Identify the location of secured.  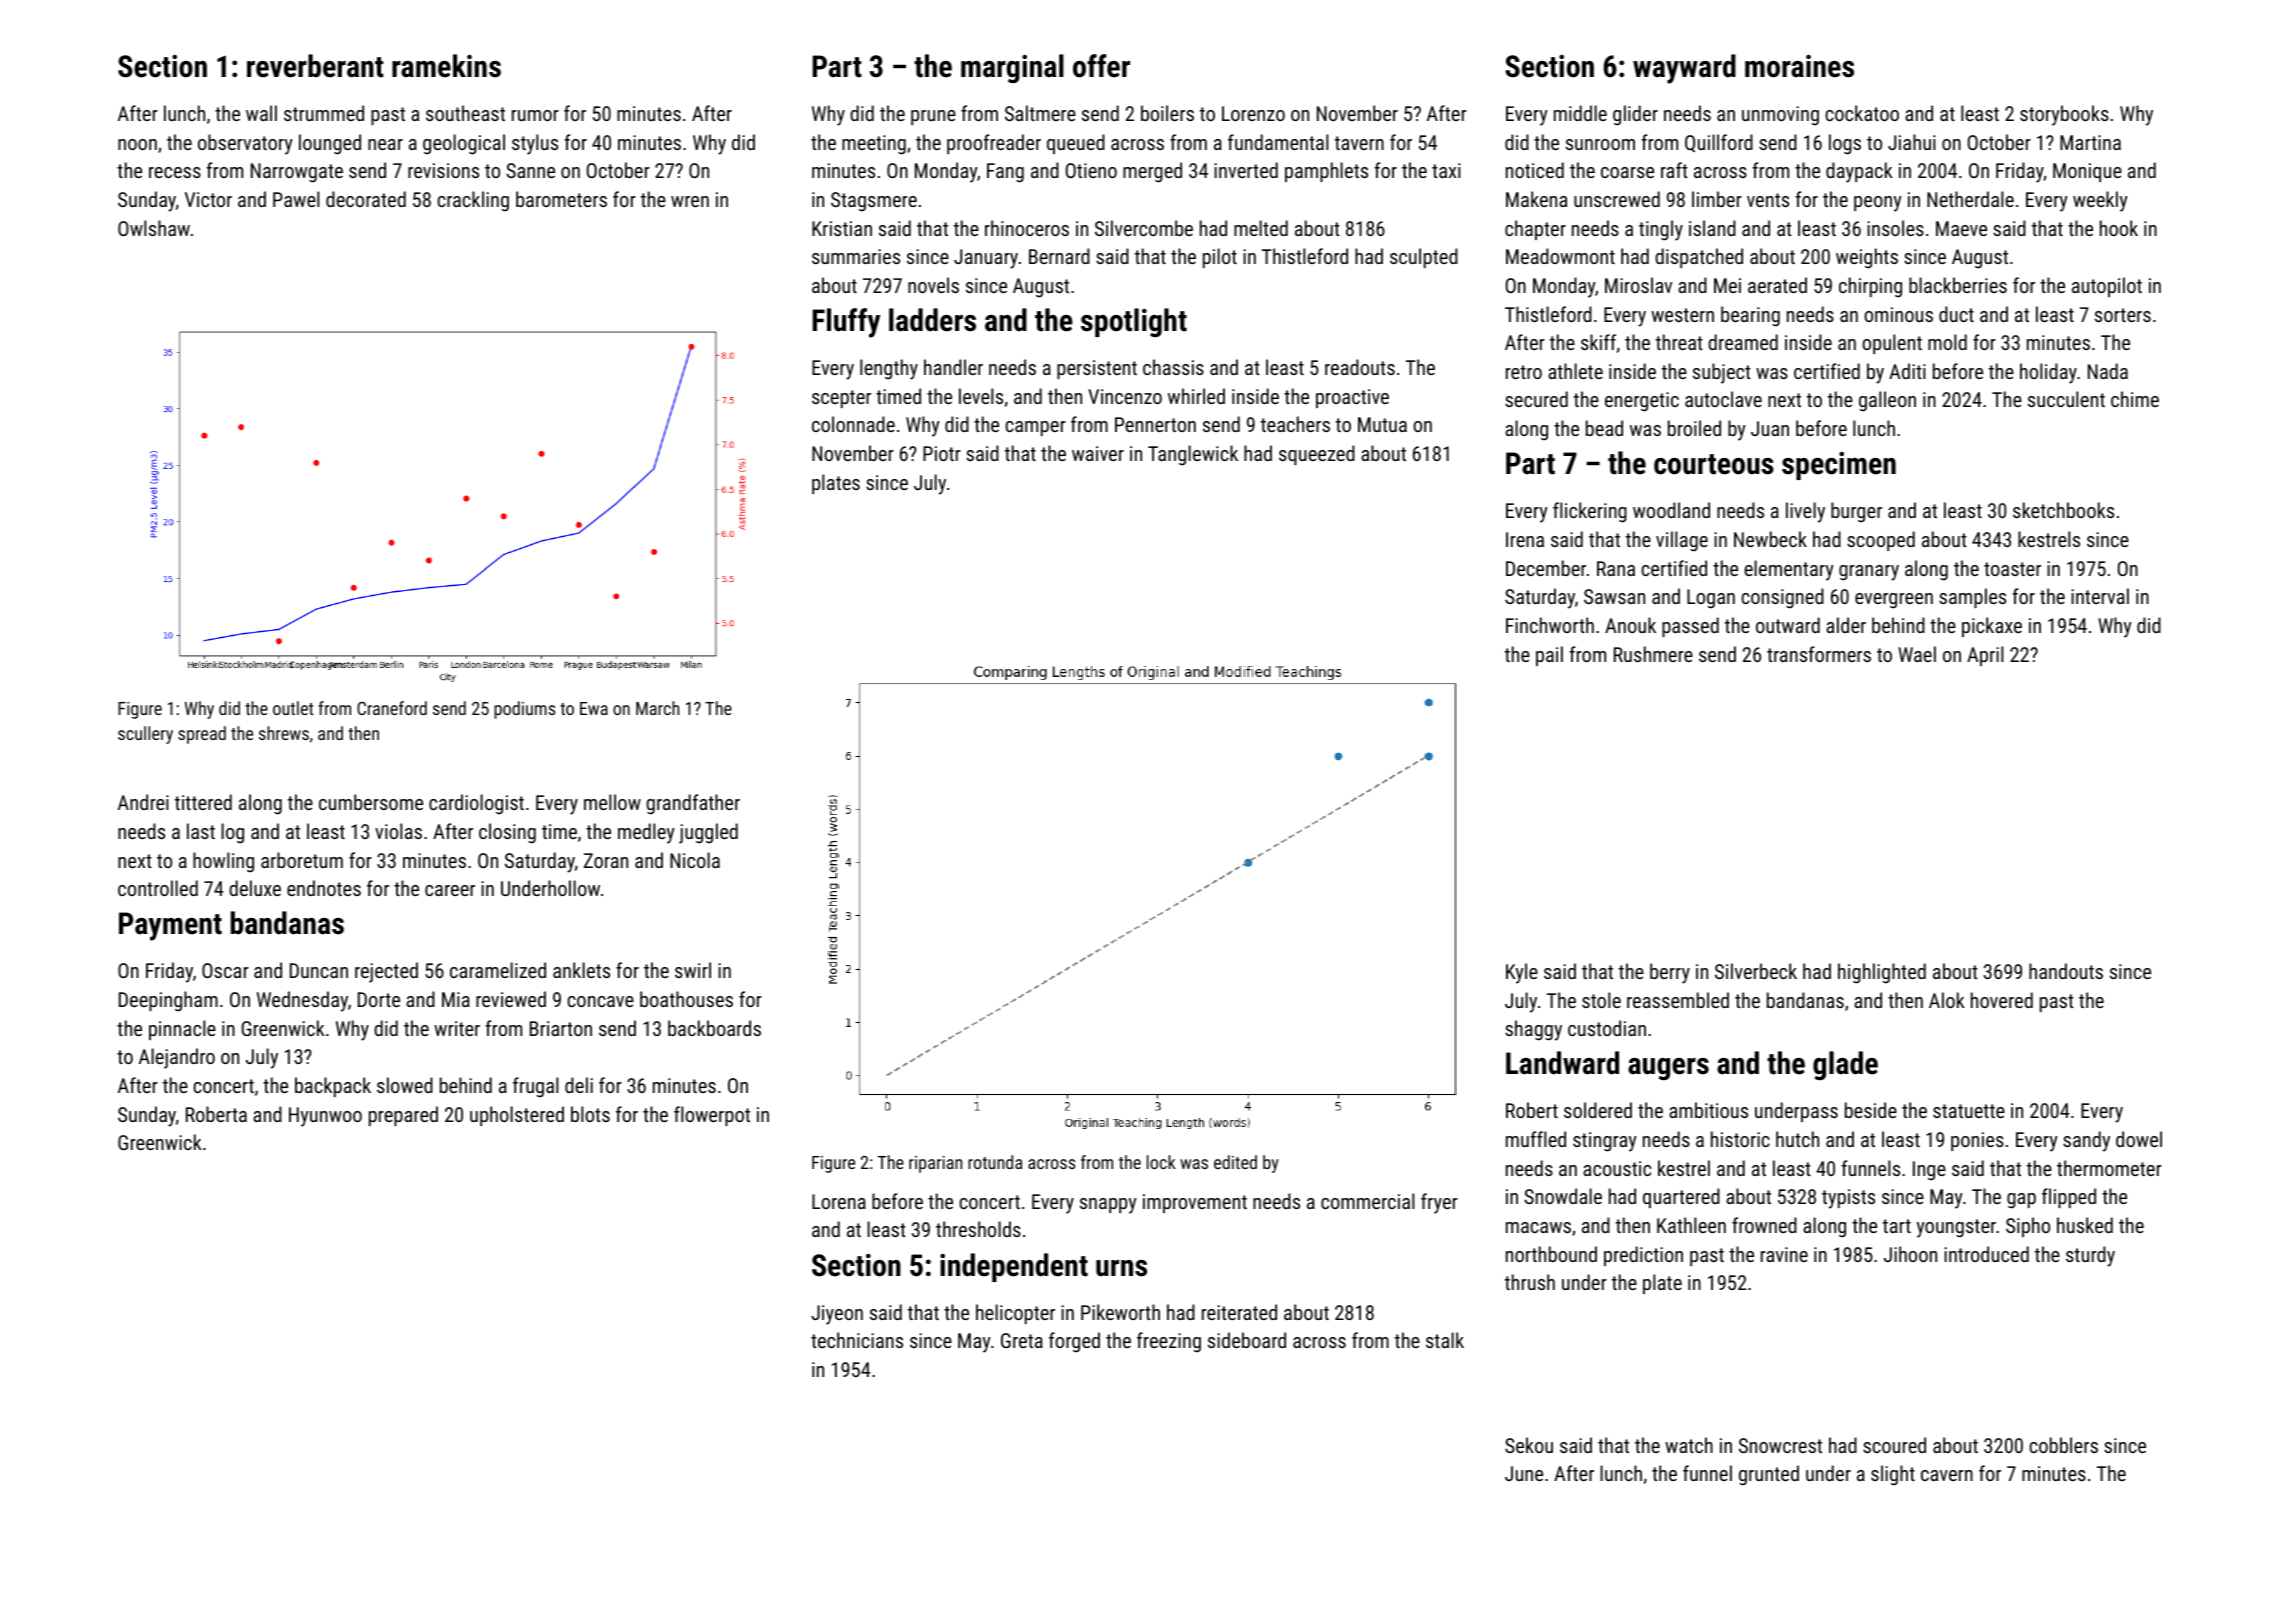
(1536, 399).
